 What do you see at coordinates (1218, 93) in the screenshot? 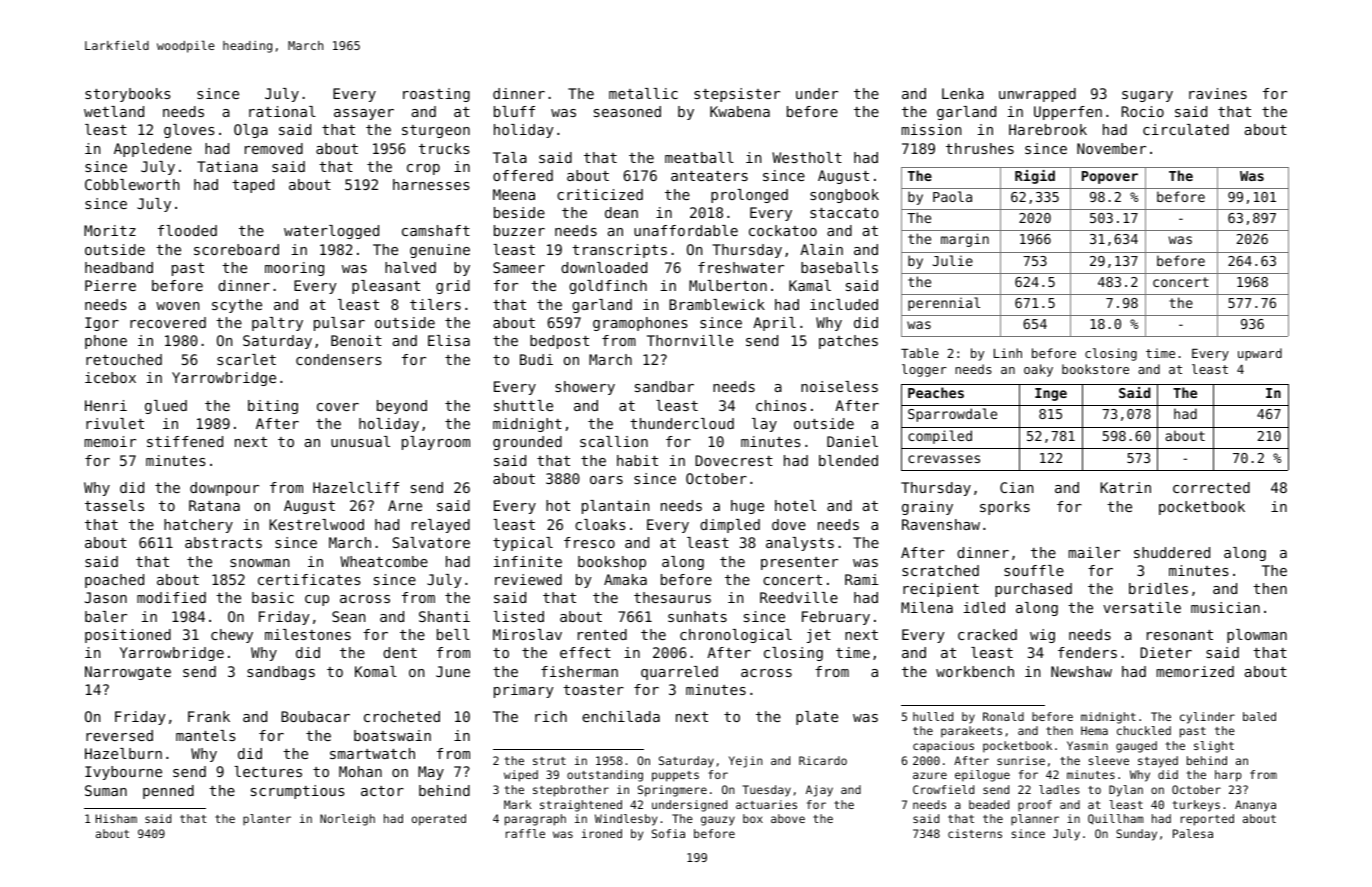
I see `ravines` at bounding box center [1218, 93].
